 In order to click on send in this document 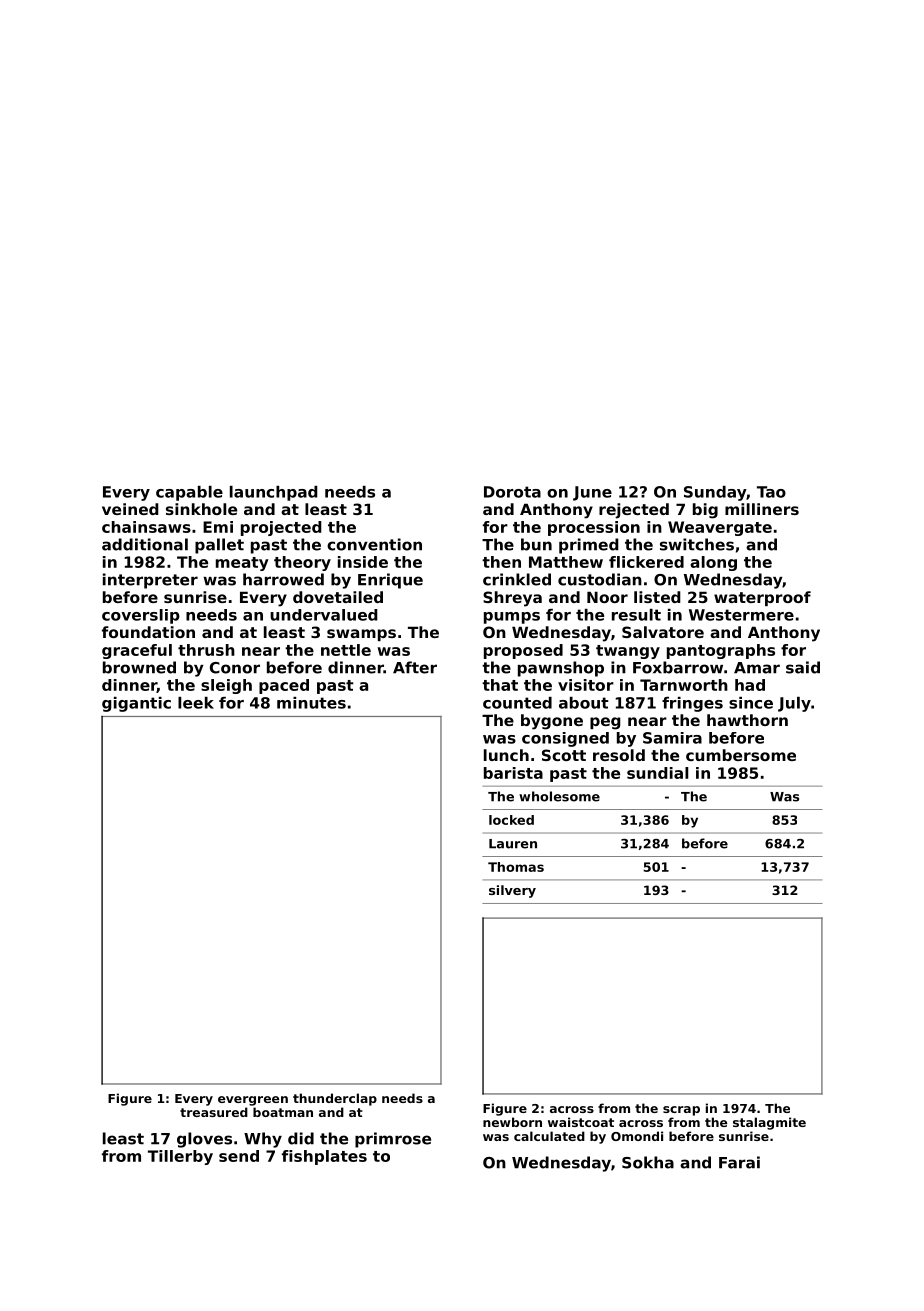, I will do `click(239, 1156)`.
